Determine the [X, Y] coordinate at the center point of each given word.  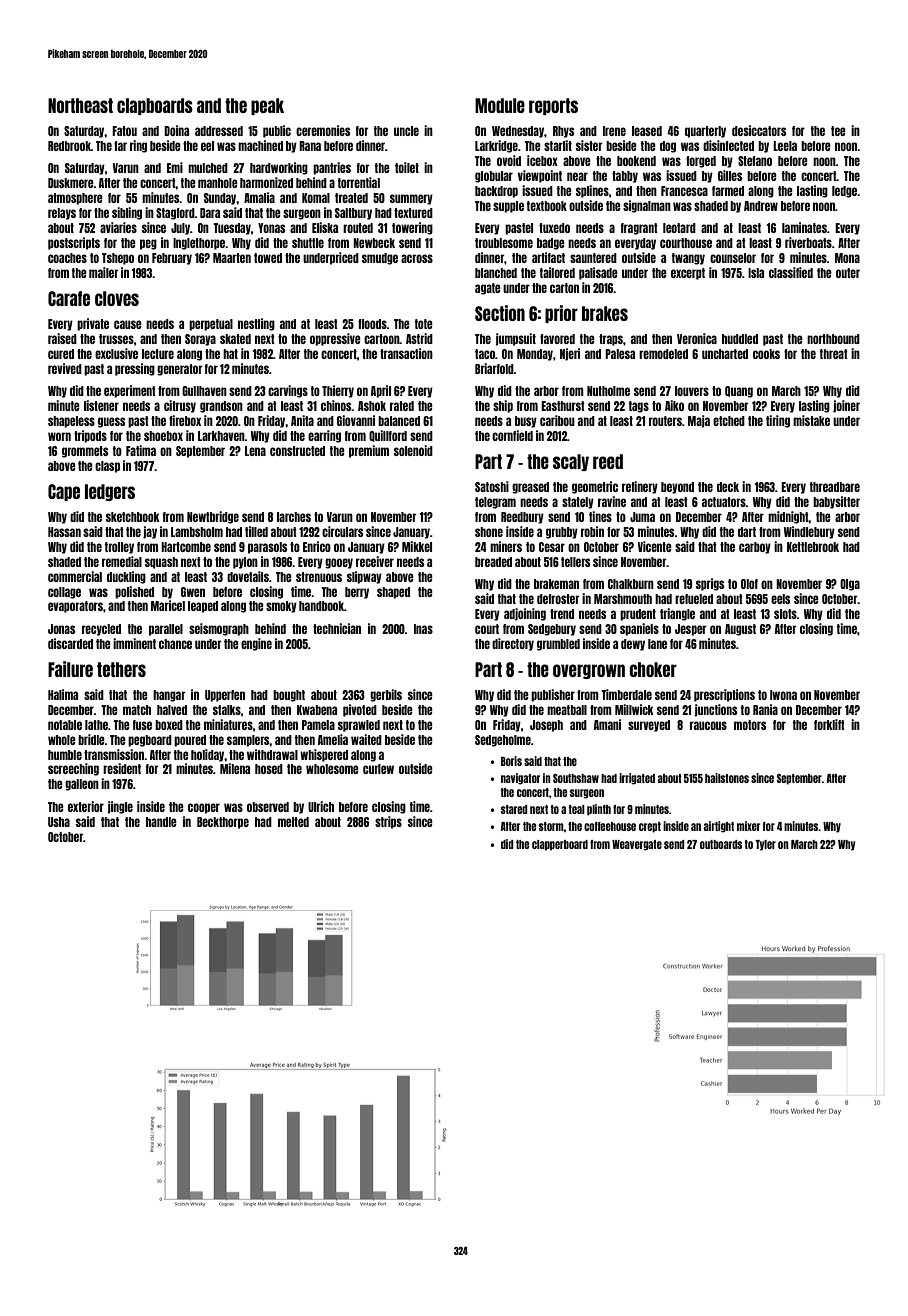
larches [294, 517]
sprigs [710, 584]
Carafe [69, 298]
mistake [811, 420]
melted [293, 822]
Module [500, 105]
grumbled [558, 645]
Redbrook [69, 146]
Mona [847, 258]
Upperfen [225, 696]
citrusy [180, 406]
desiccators [759, 130]
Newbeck [374, 243]
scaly [571, 462]
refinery [640, 487]
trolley [119, 548]
